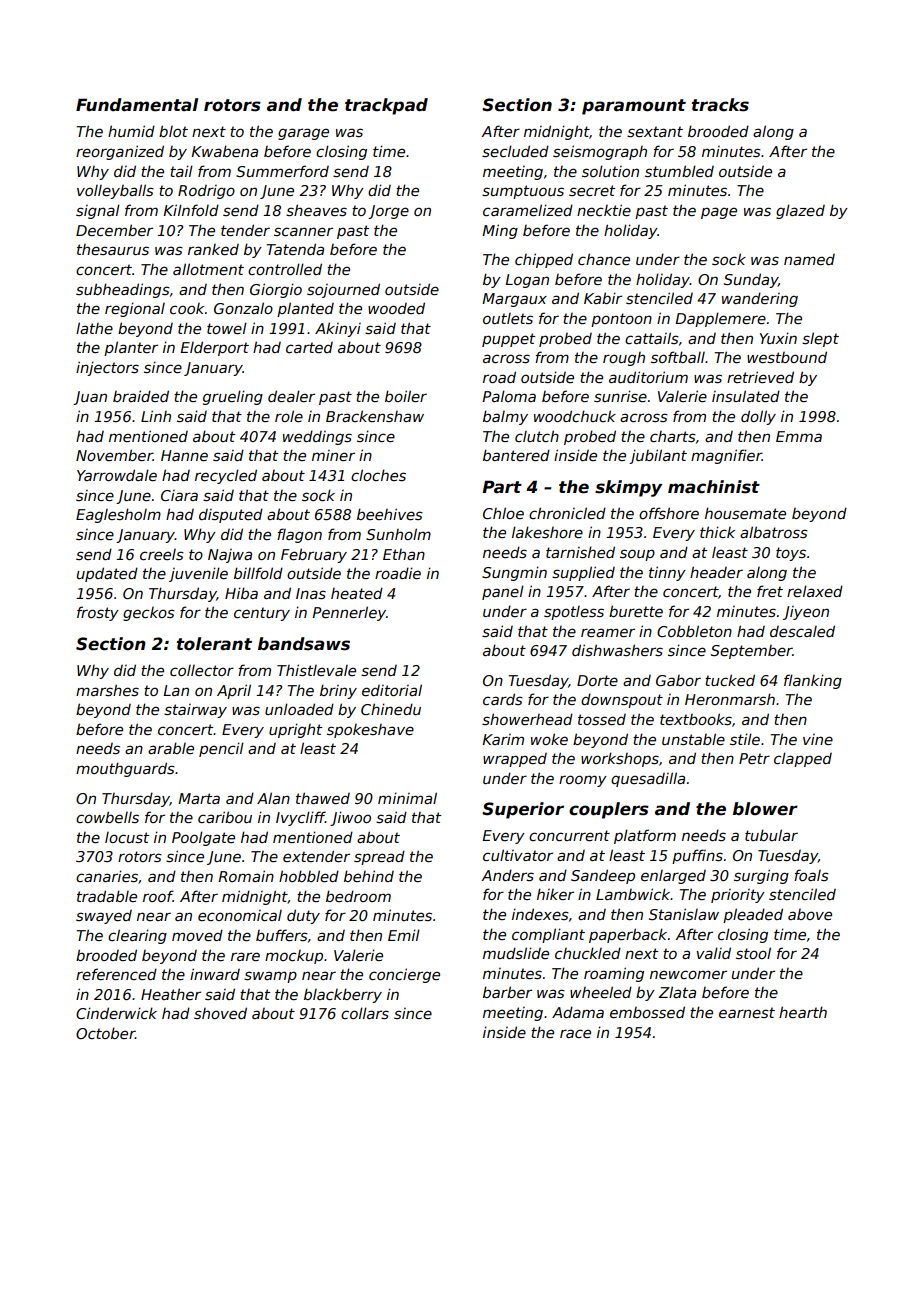 The height and width of the page is (1308, 924). What do you see at coordinates (809, 259) in the page?
I see `named` at bounding box center [809, 259].
